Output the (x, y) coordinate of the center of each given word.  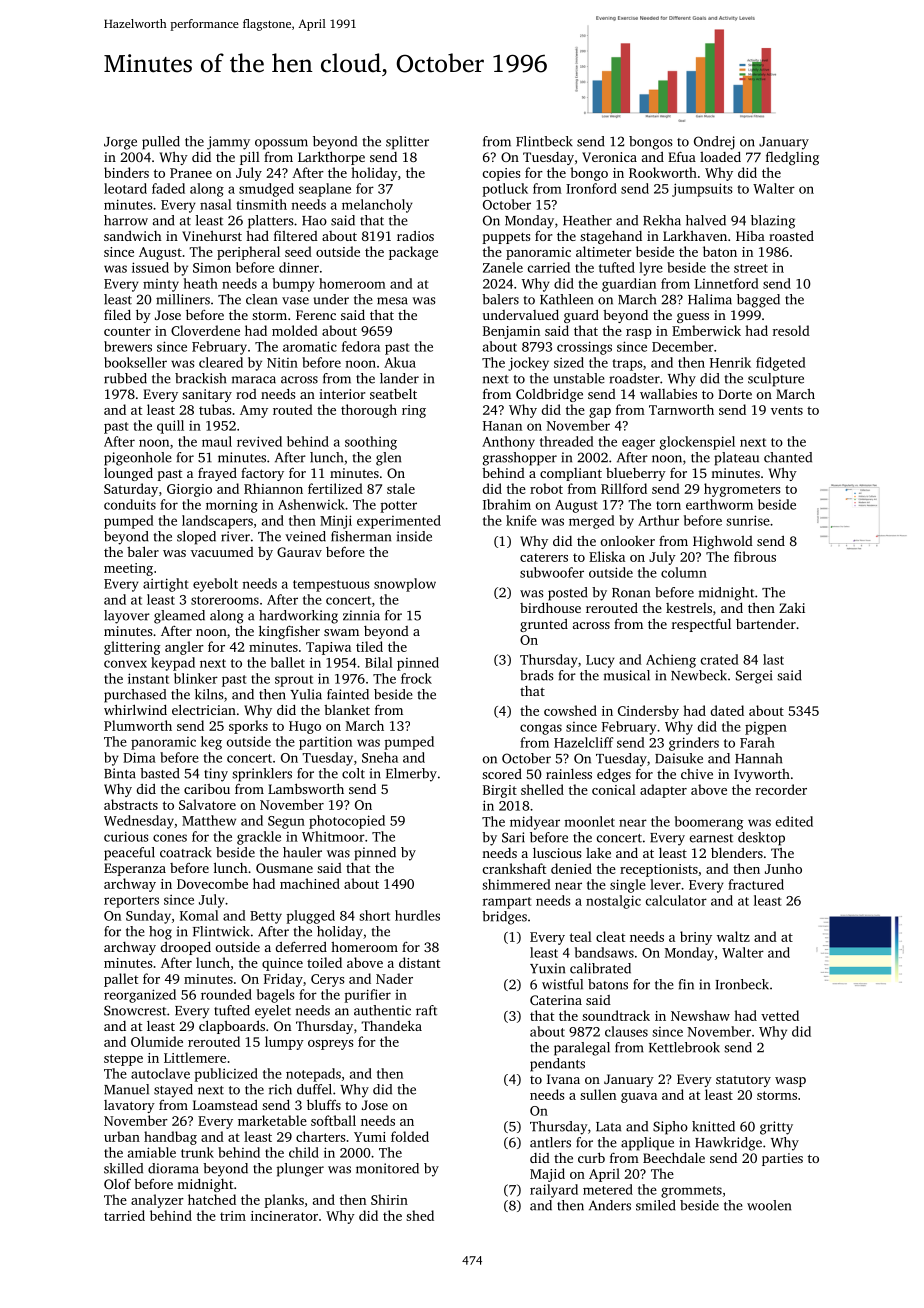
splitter (407, 143)
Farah (757, 742)
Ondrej (714, 143)
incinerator (284, 1216)
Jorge (120, 143)
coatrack (186, 852)
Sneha (380, 757)
